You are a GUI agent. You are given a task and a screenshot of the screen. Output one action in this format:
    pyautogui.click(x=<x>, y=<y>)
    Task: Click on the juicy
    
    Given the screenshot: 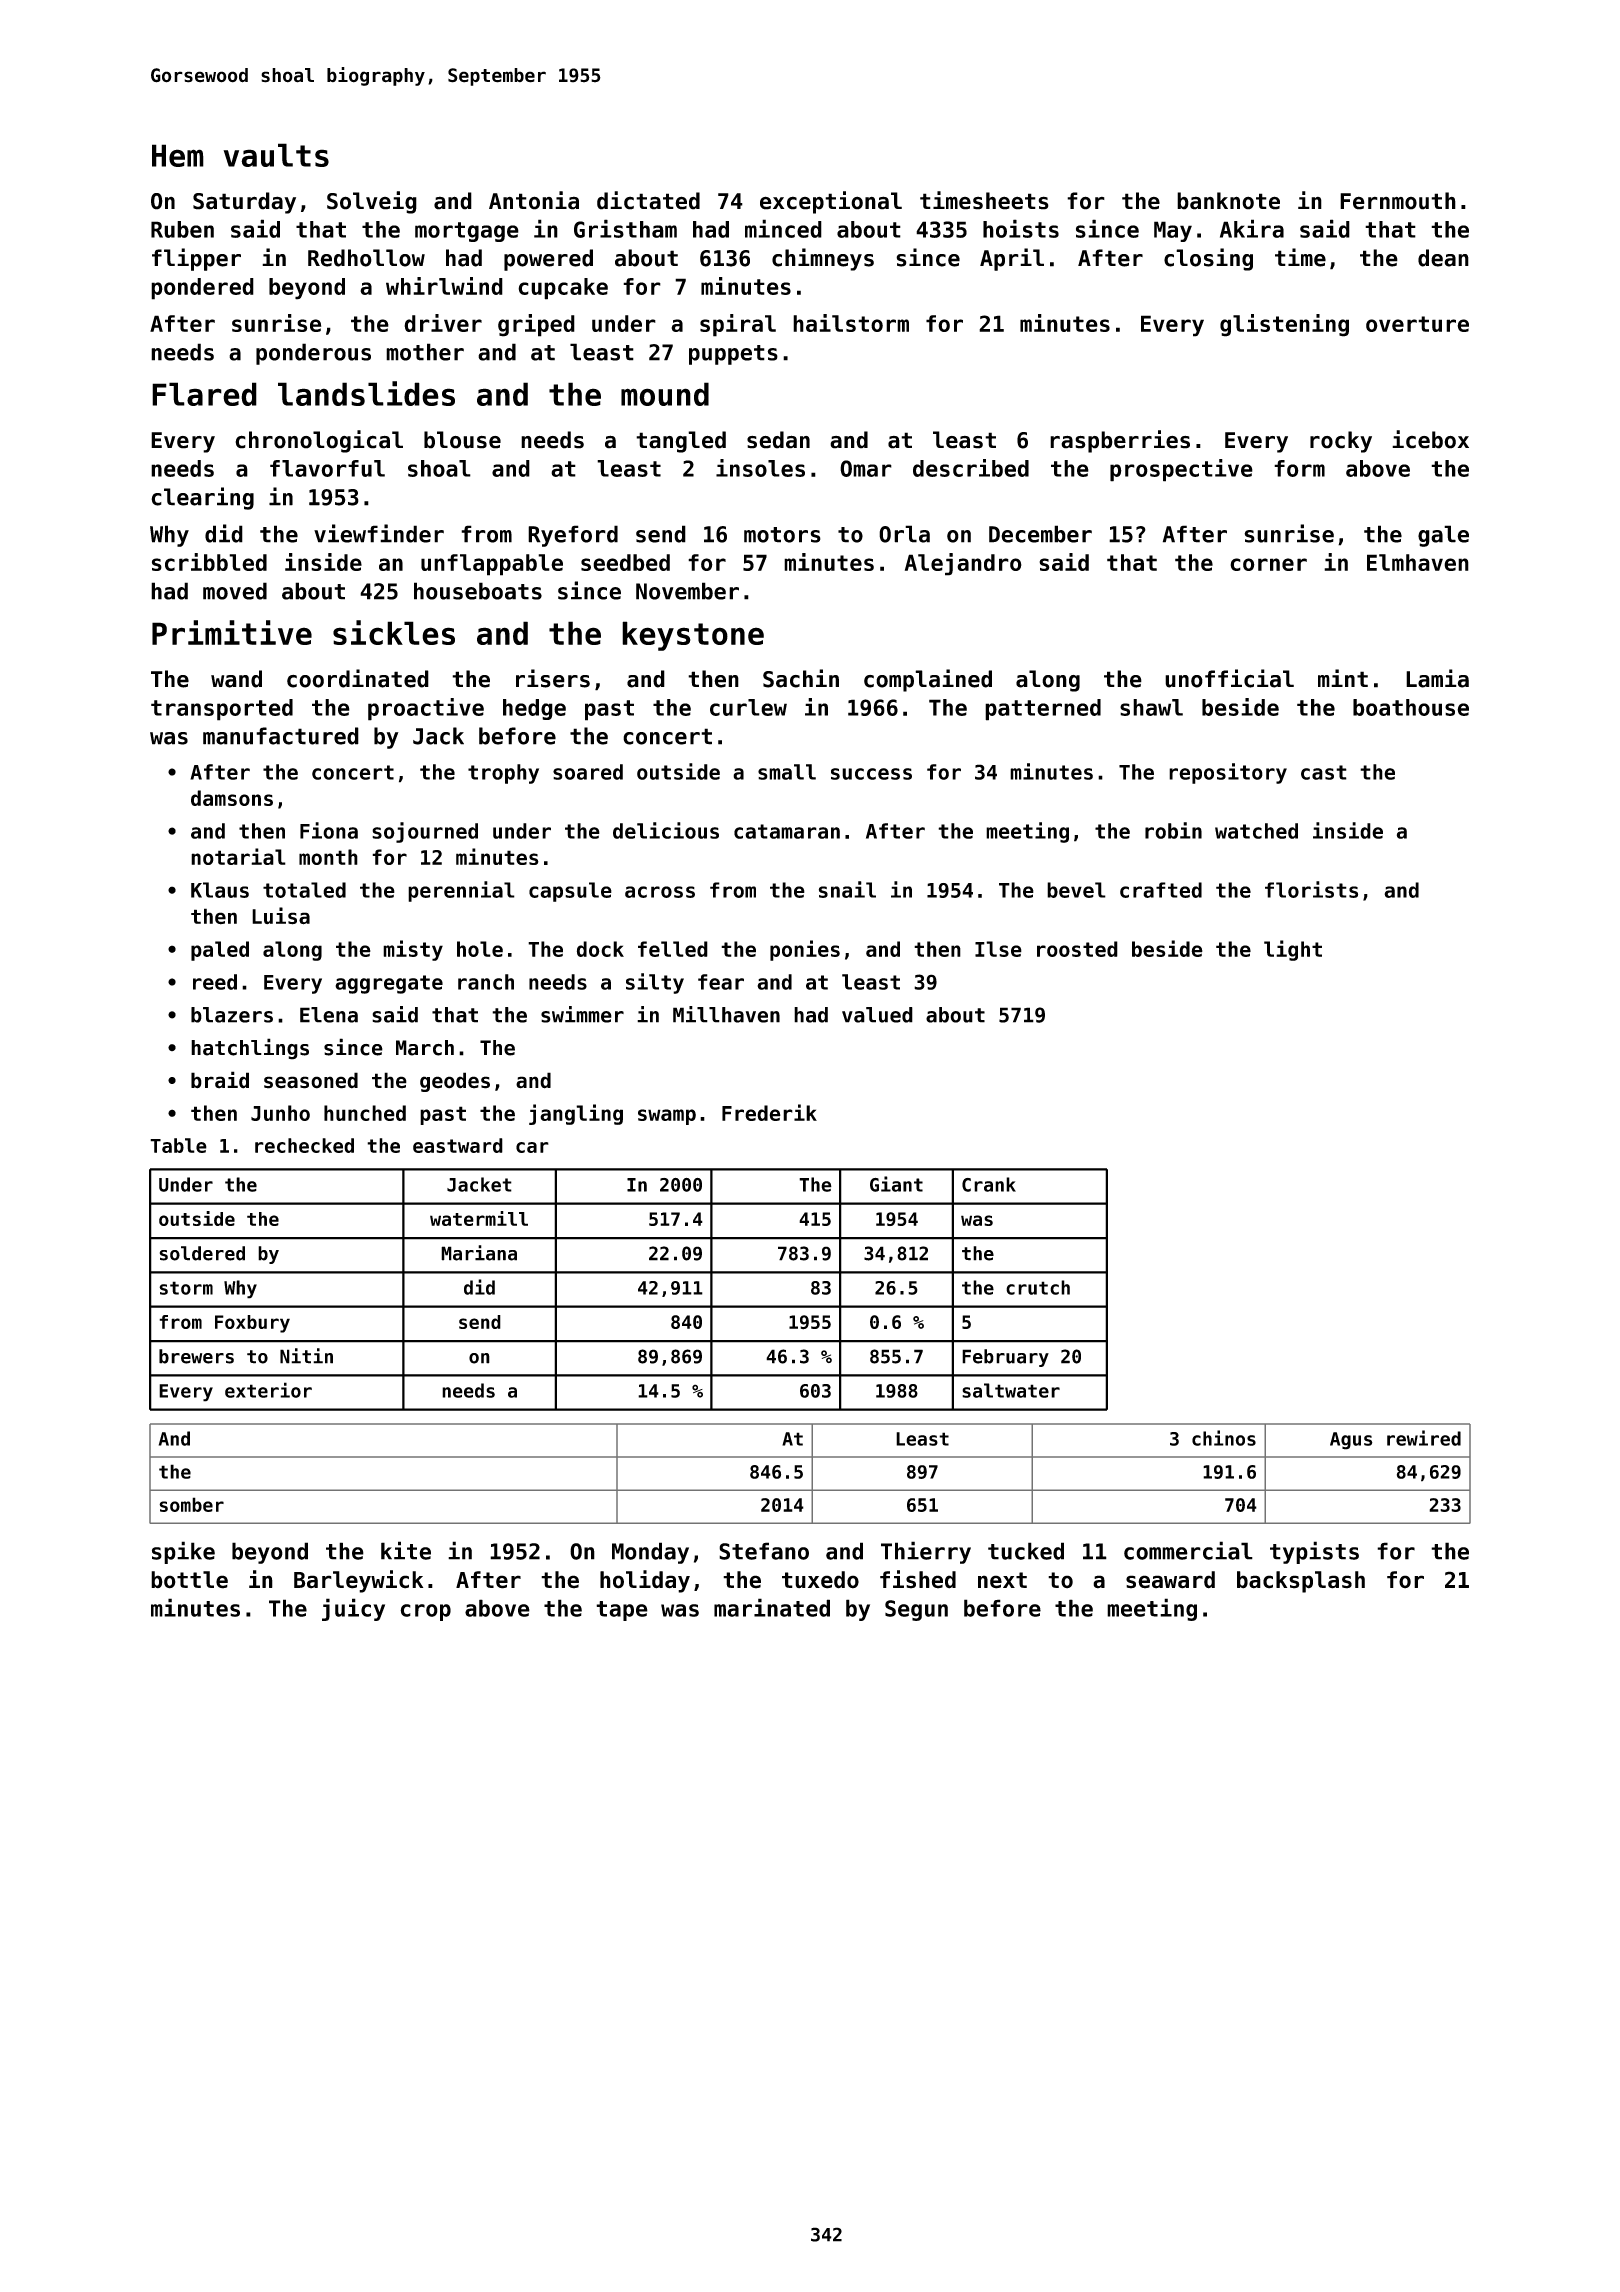 What is the action you would take?
    pyautogui.click(x=353, y=1609)
